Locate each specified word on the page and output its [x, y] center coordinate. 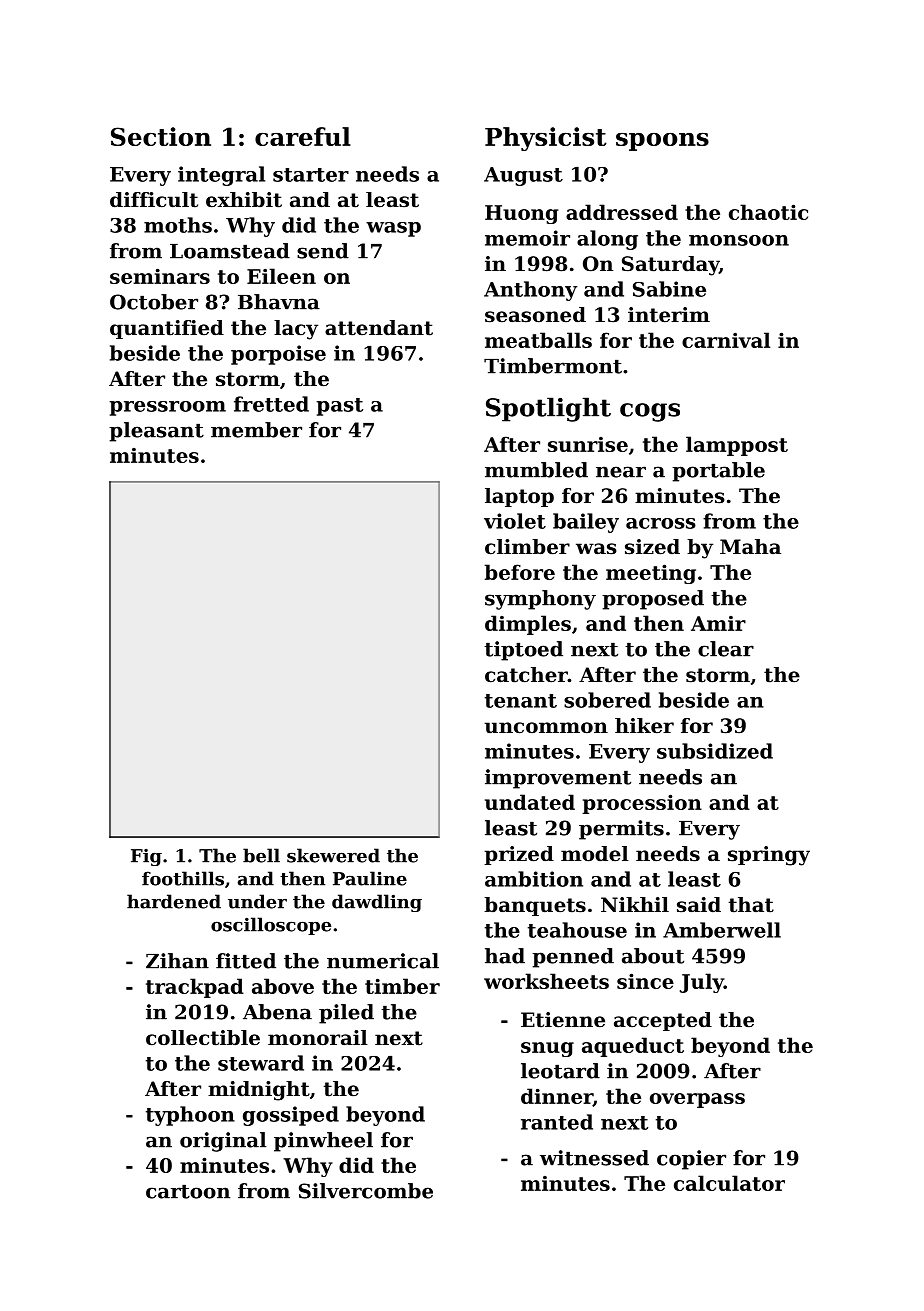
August [523, 176]
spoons [662, 142]
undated [530, 802]
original [223, 1142]
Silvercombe [366, 1191]
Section [161, 136]
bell [261, 855]
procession [642, 804]
